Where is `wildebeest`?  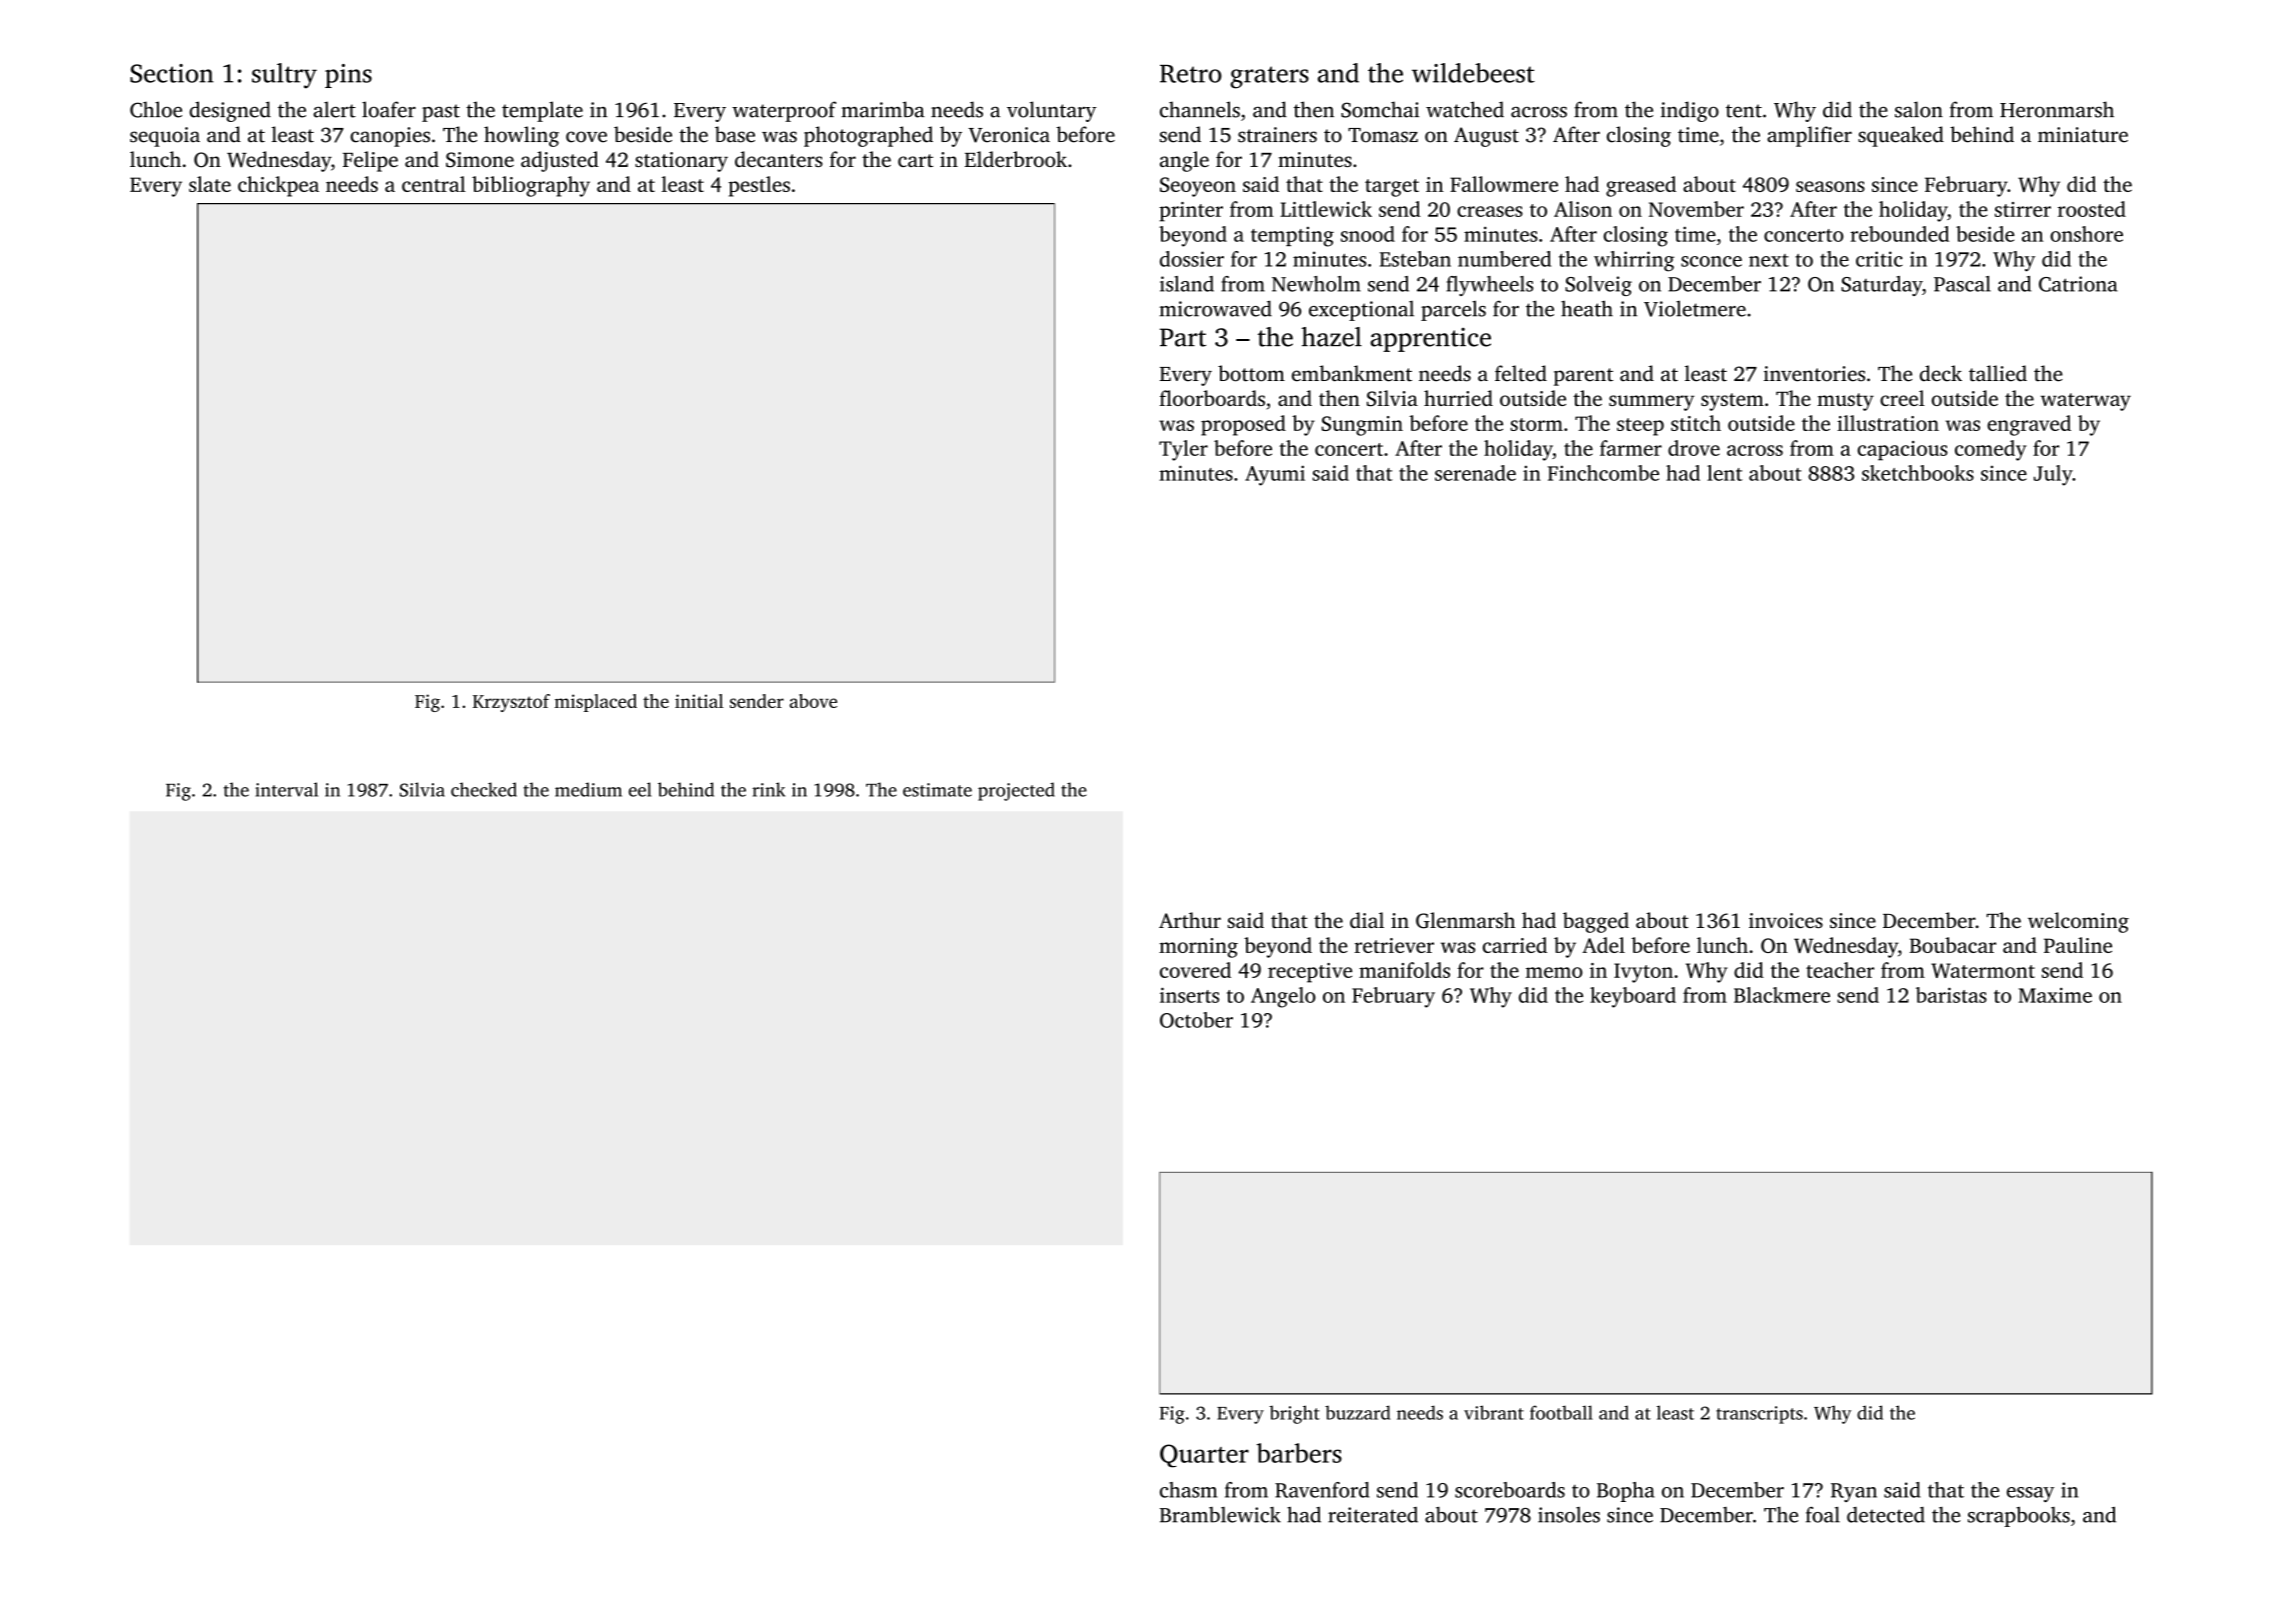 wildebeest is located at coordinates (1473, 73).
